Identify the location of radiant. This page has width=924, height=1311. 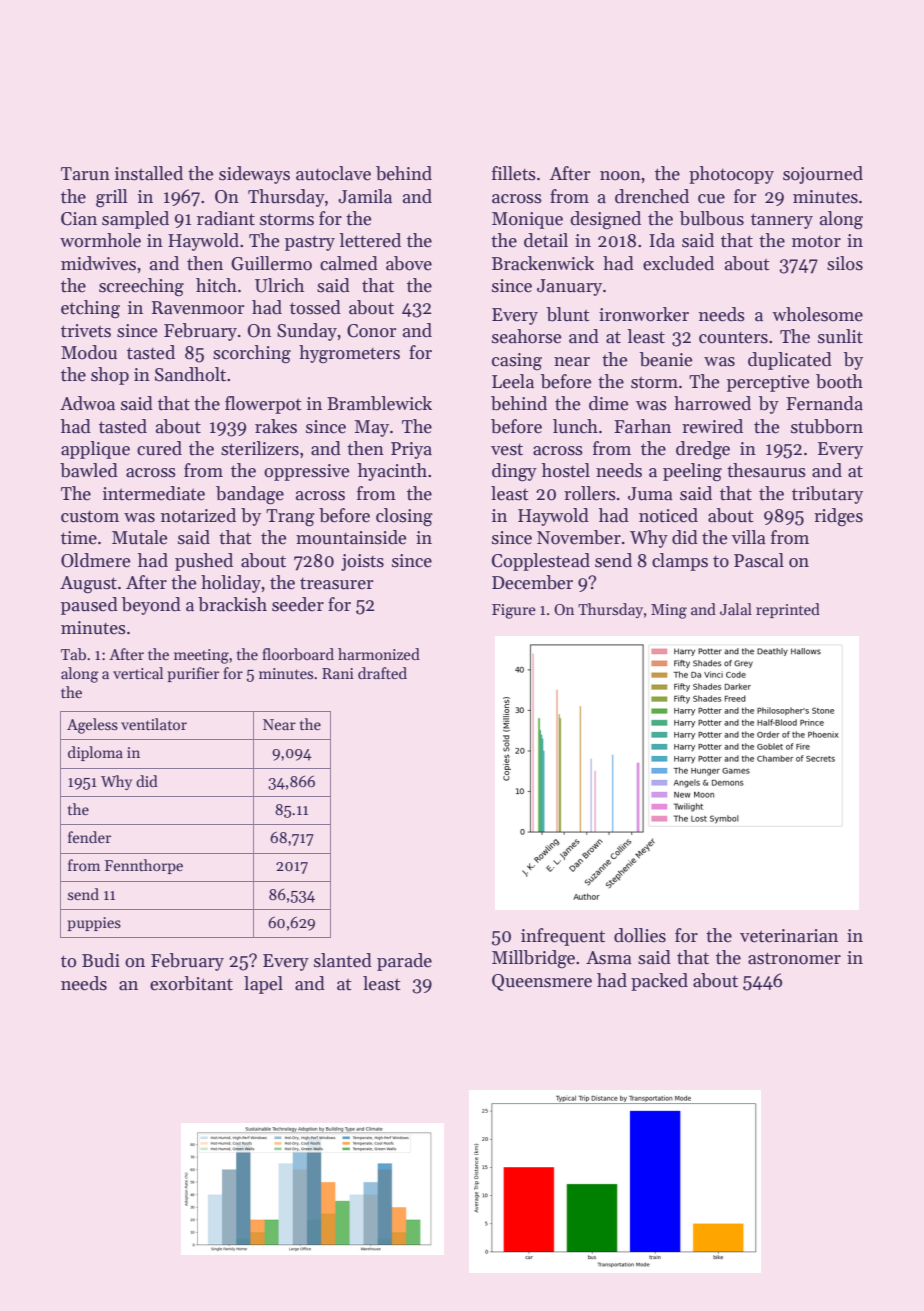
(226, 218).
